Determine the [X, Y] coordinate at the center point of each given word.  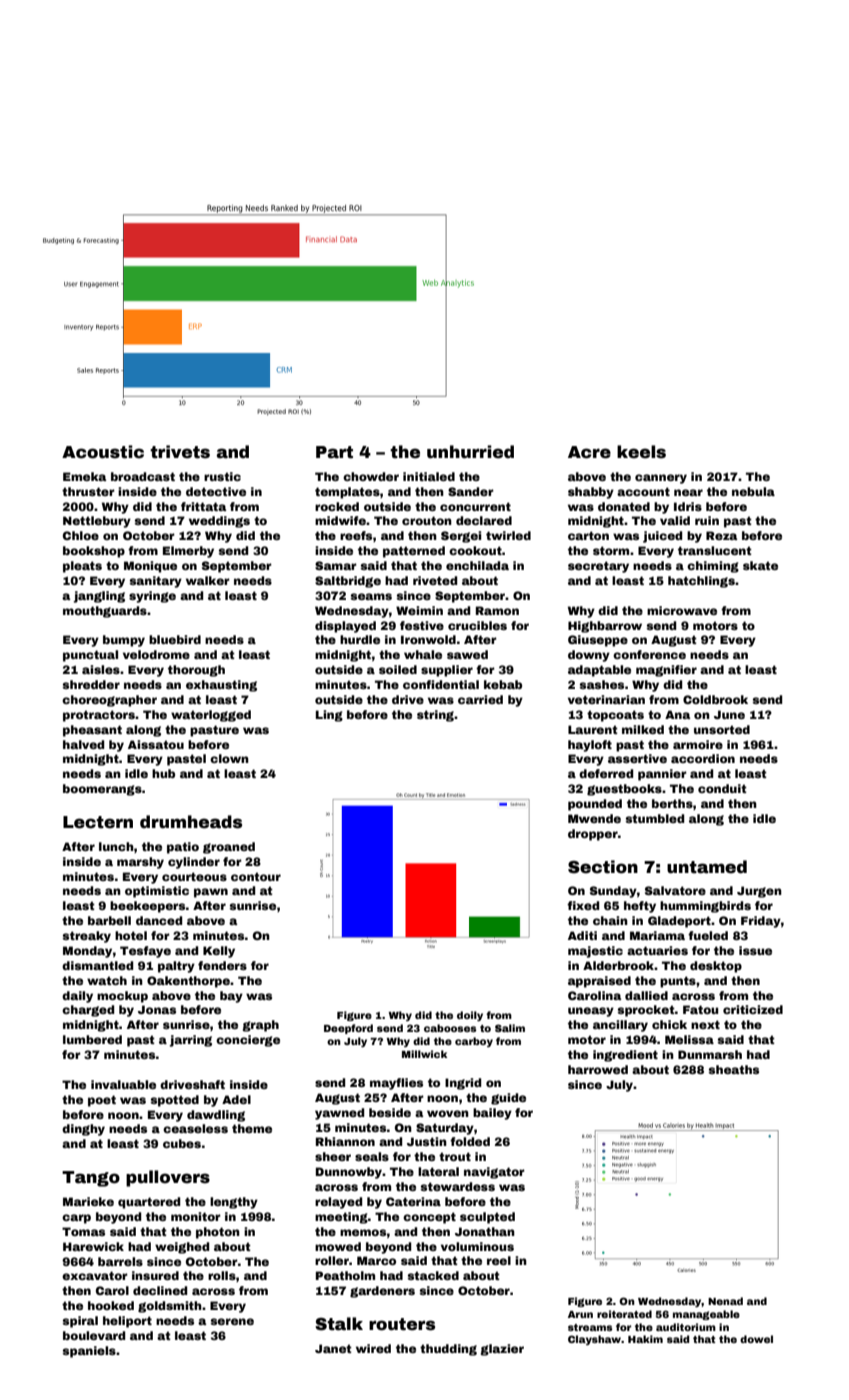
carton [588, 535]
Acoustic [103, 452]
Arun [580, 1314]
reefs [356, 535]
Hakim [645, 1339]
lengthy [234, 1203]
